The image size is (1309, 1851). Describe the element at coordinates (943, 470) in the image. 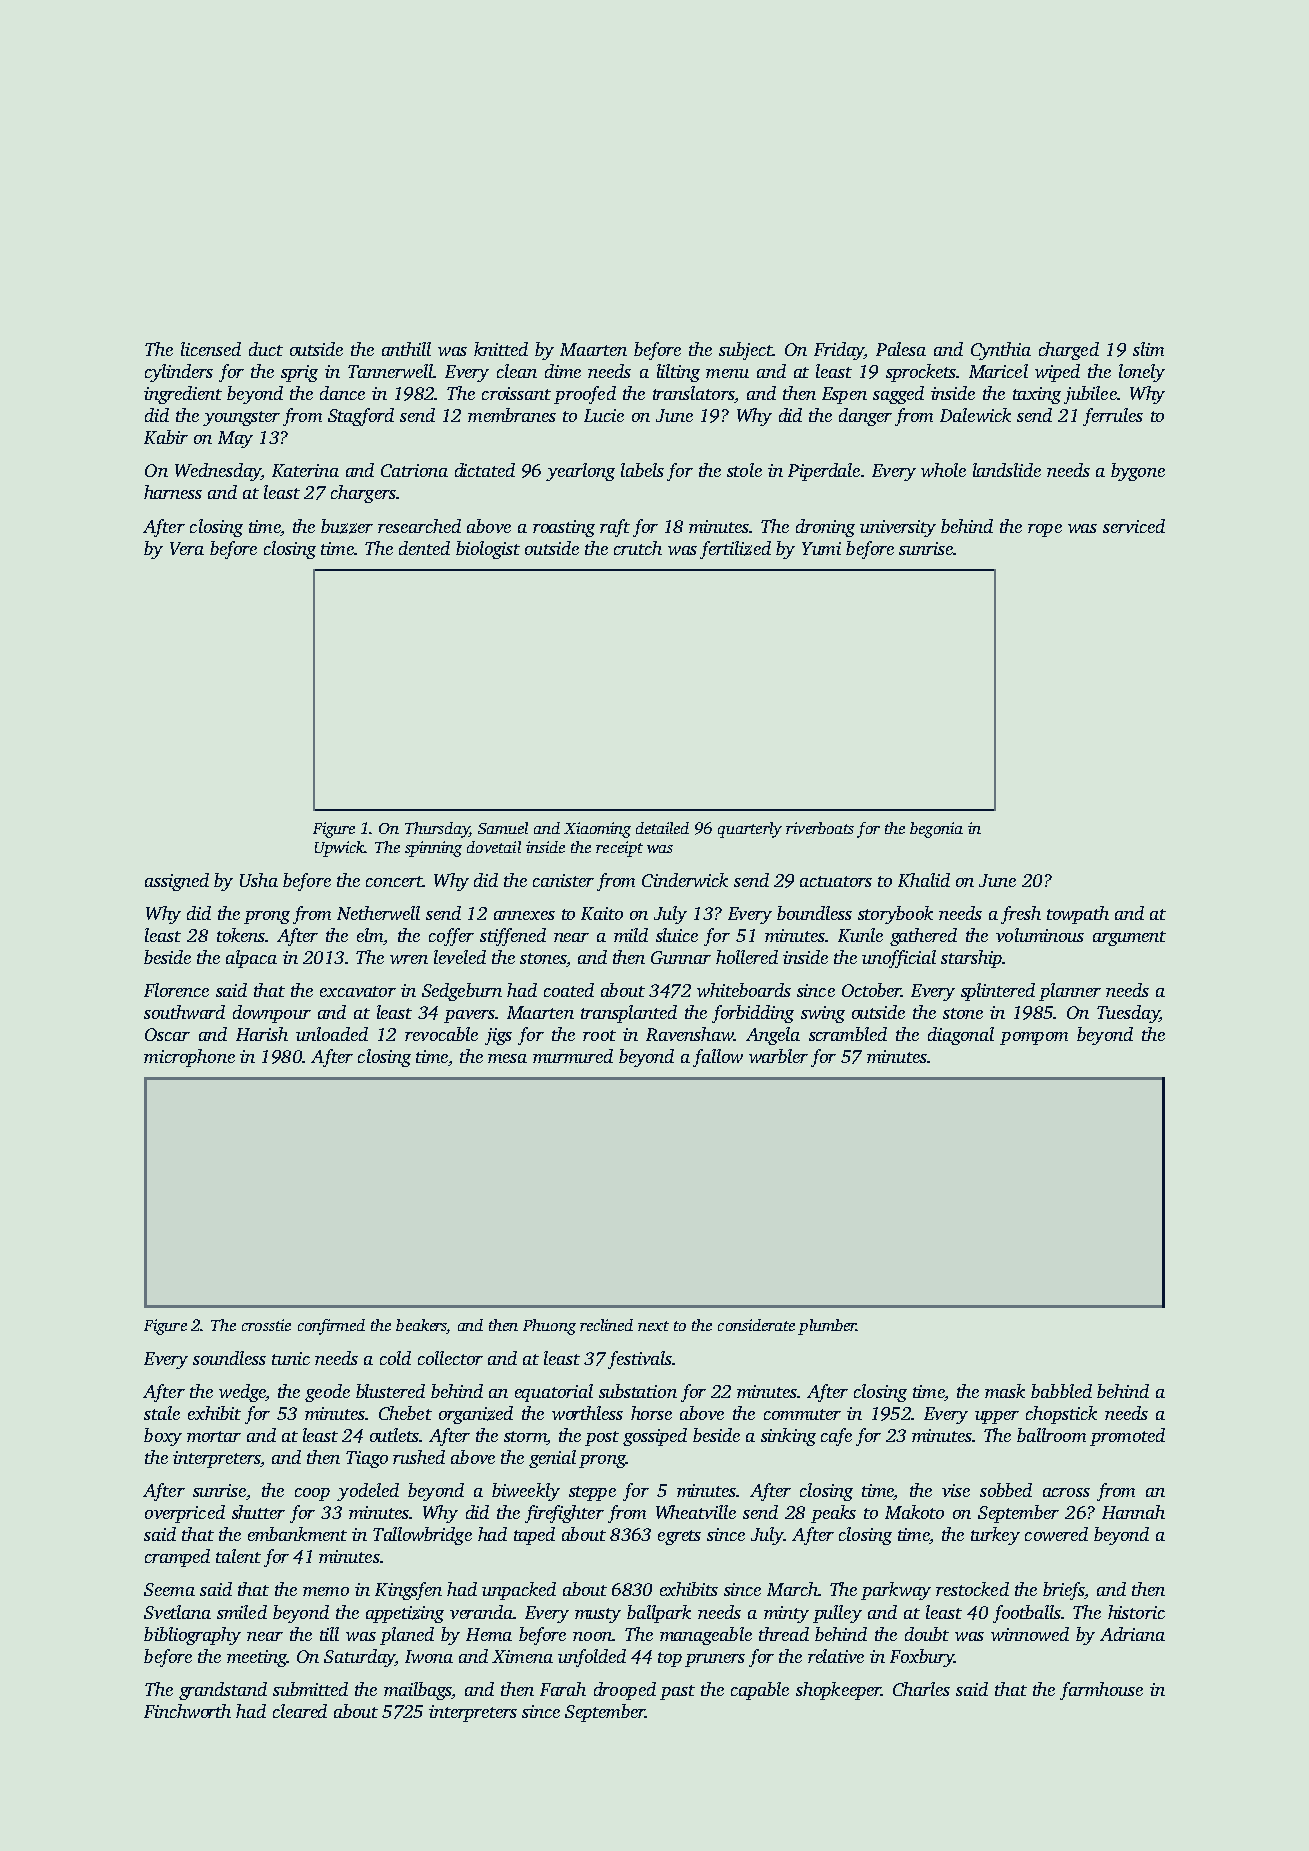

I see `whole` at that location.
